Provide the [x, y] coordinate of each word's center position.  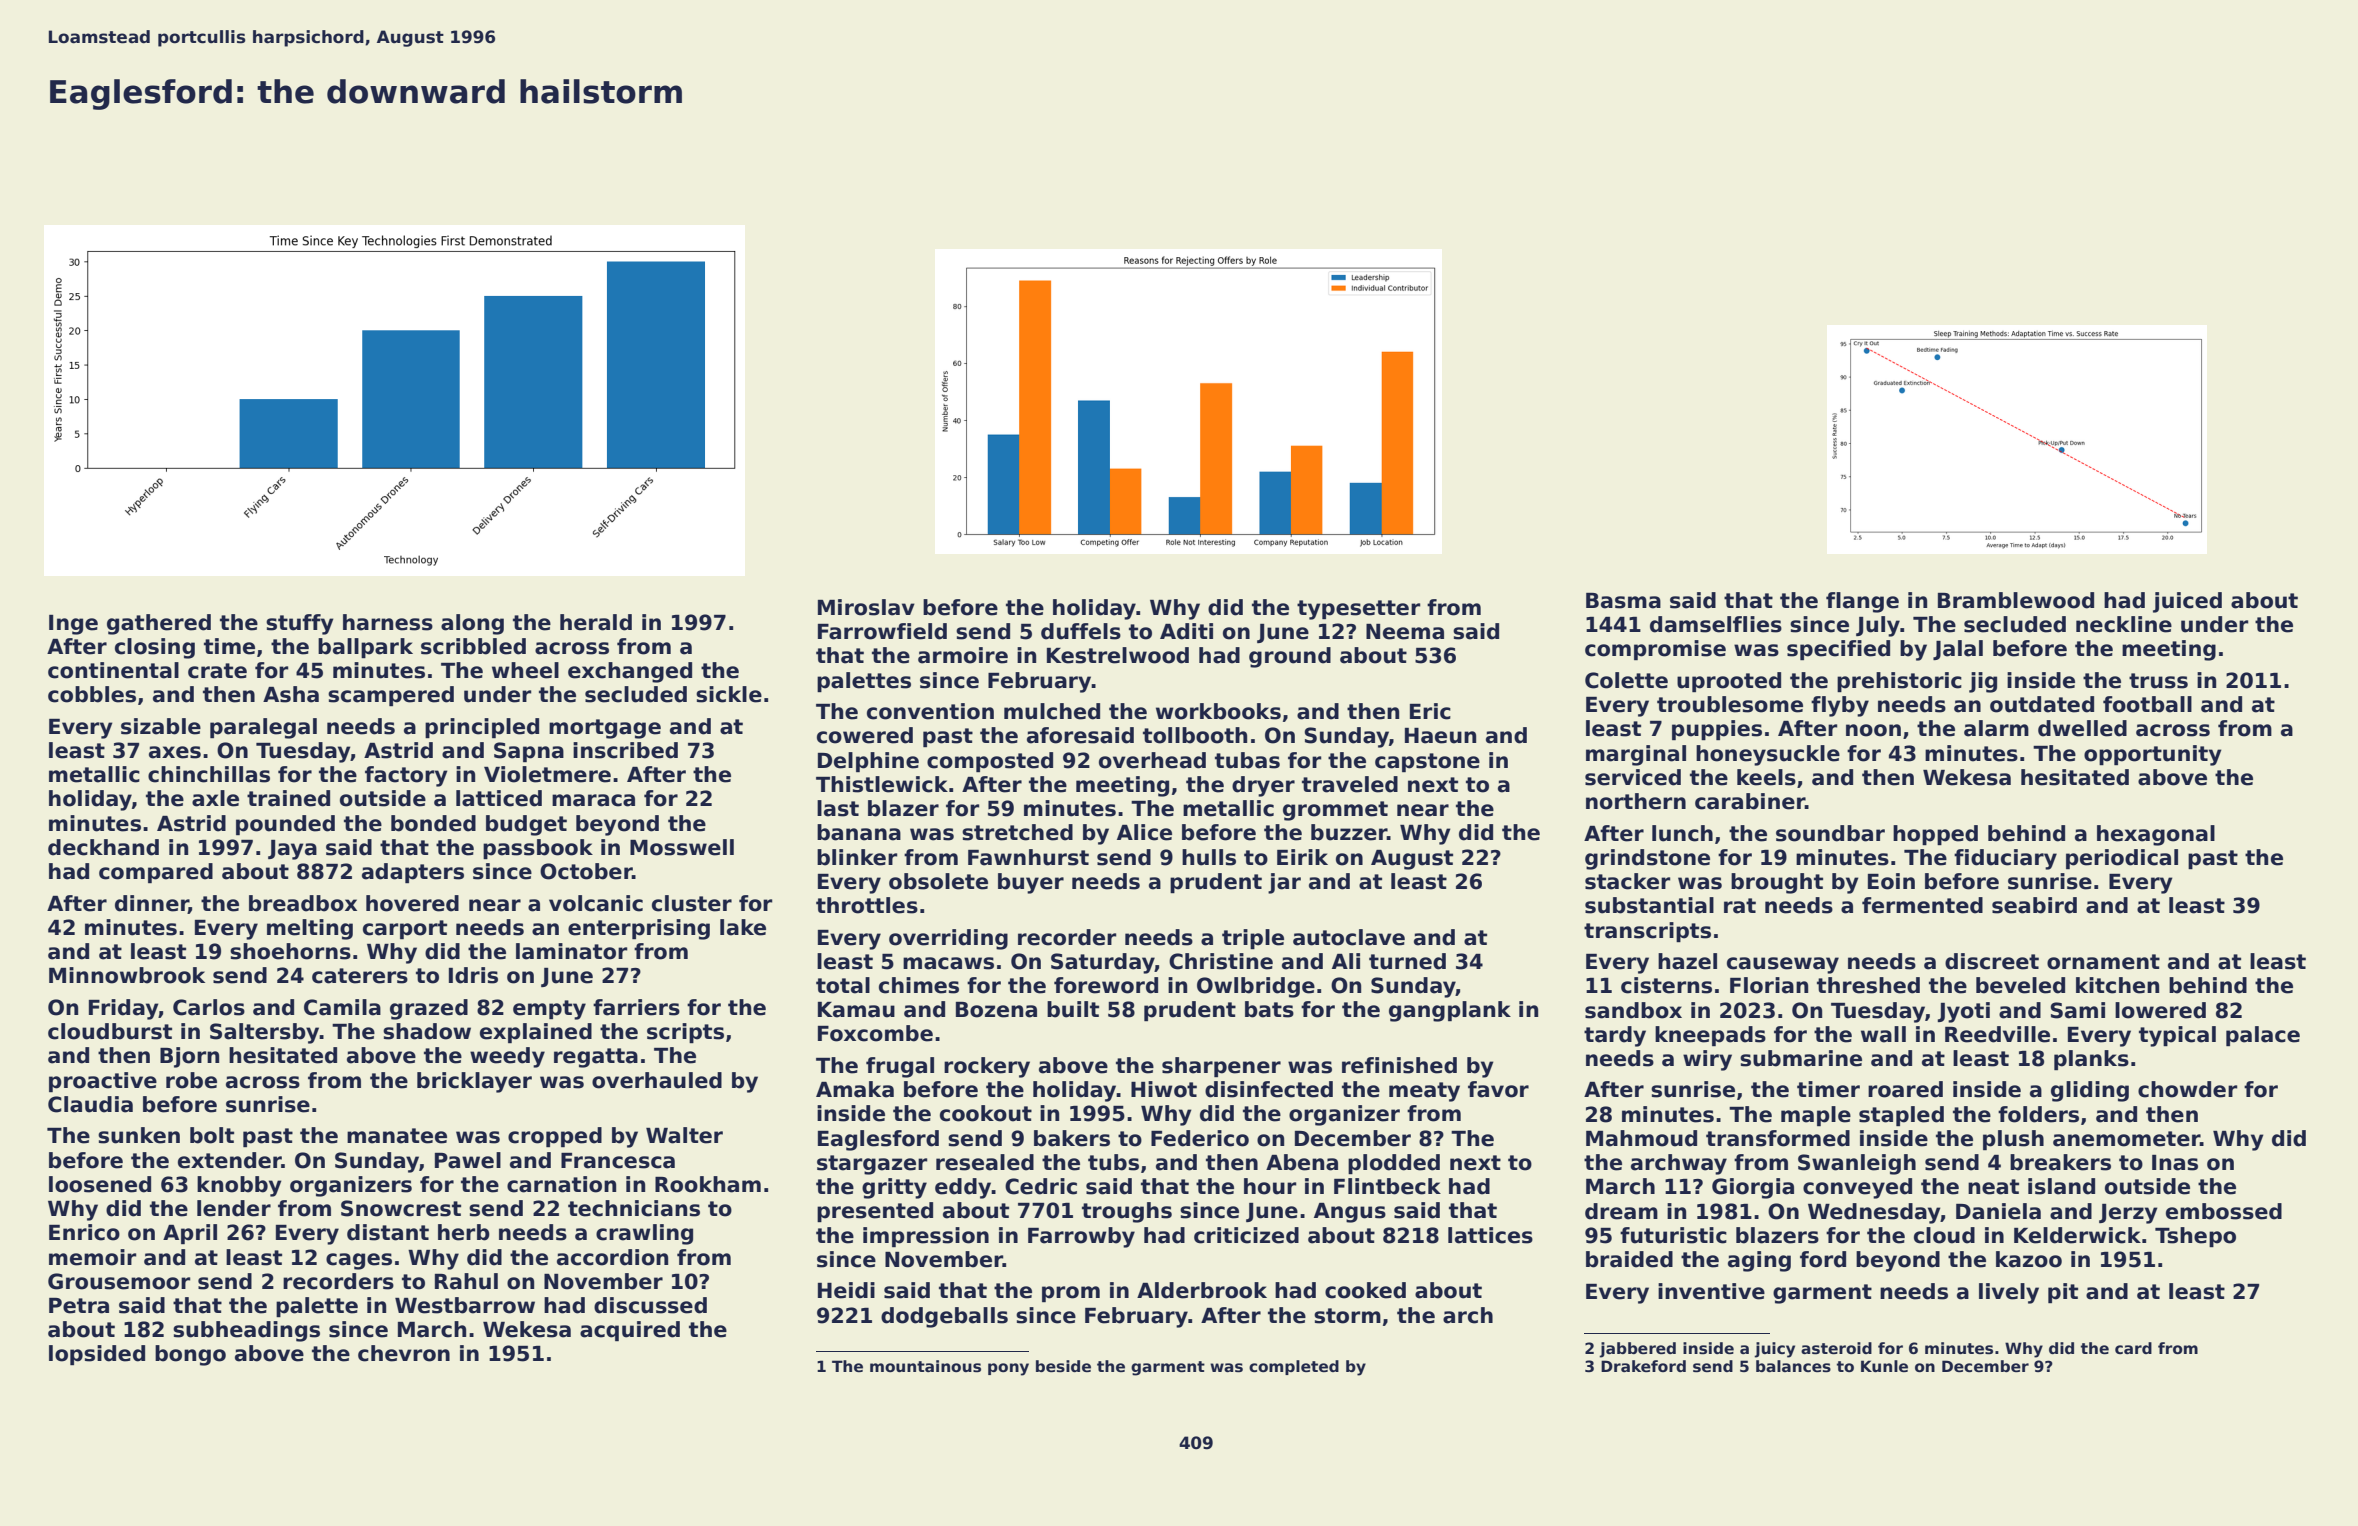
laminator [572, 951]
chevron [404, 1353]
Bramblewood [2016, 600]
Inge [73, 625]
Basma [1623, 601]
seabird [2034, 905]
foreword [1106, 985]
